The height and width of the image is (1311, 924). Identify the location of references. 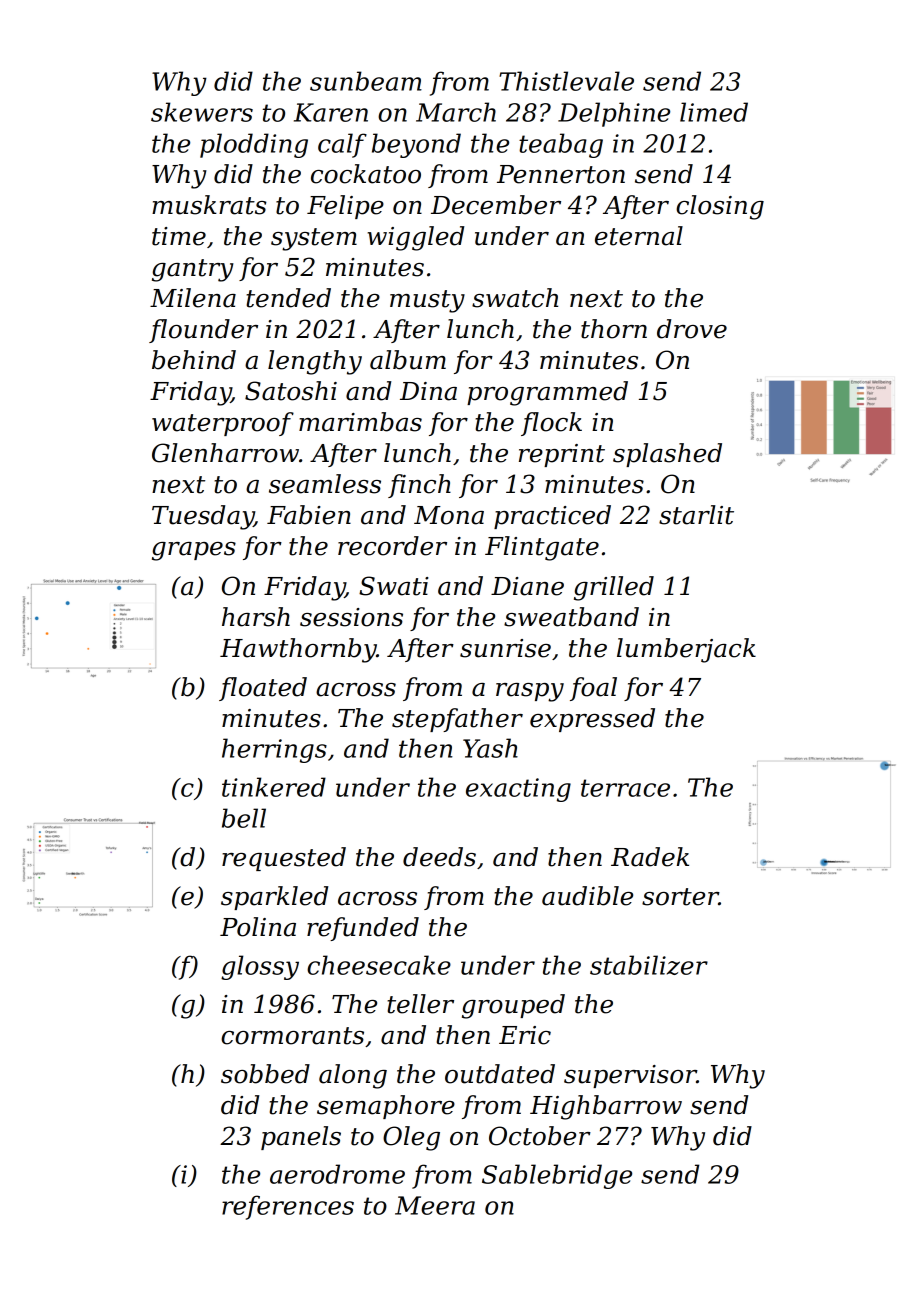
(288, 1207).
